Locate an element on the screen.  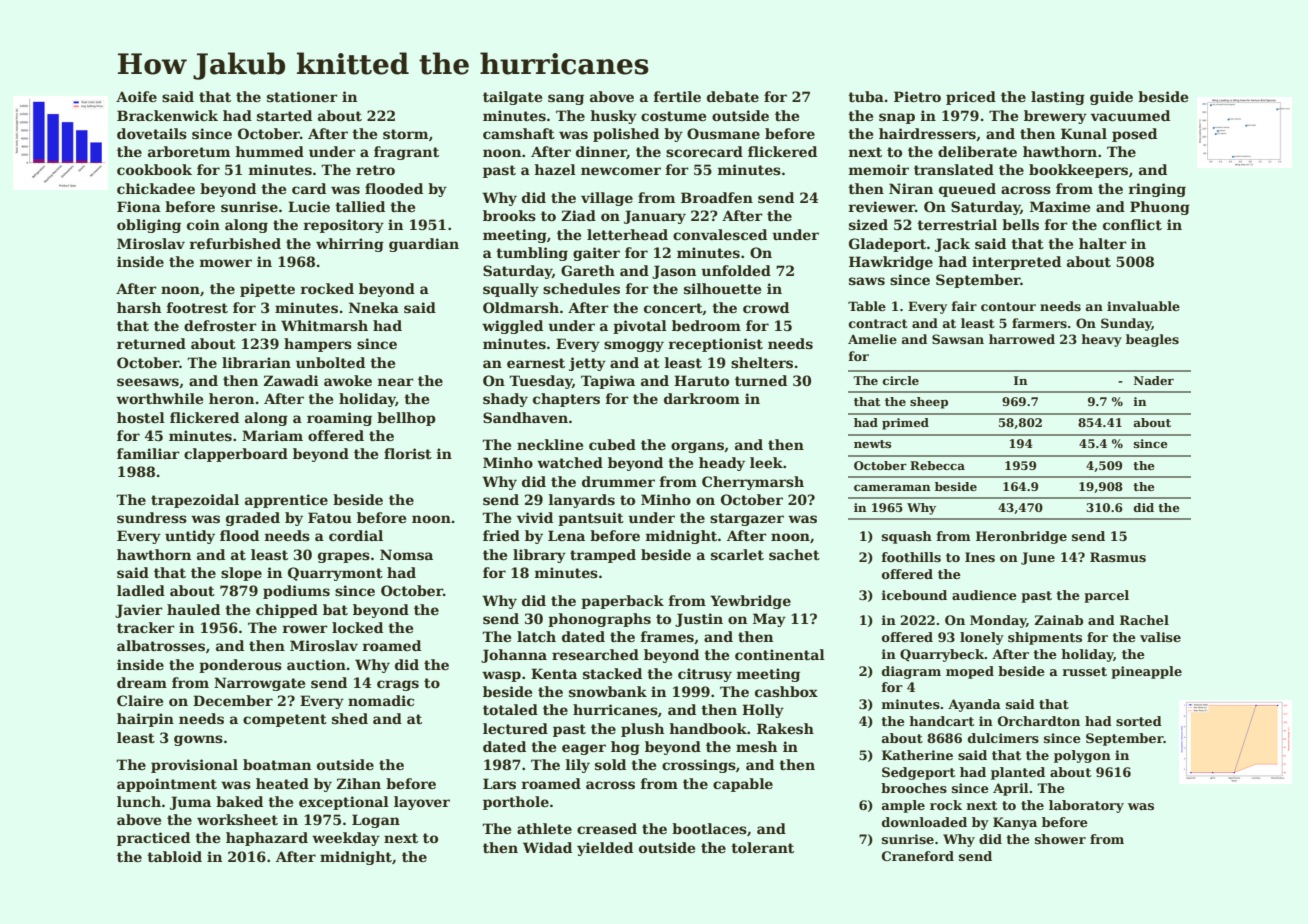
Zihan is located at coordinates (358, 783).
